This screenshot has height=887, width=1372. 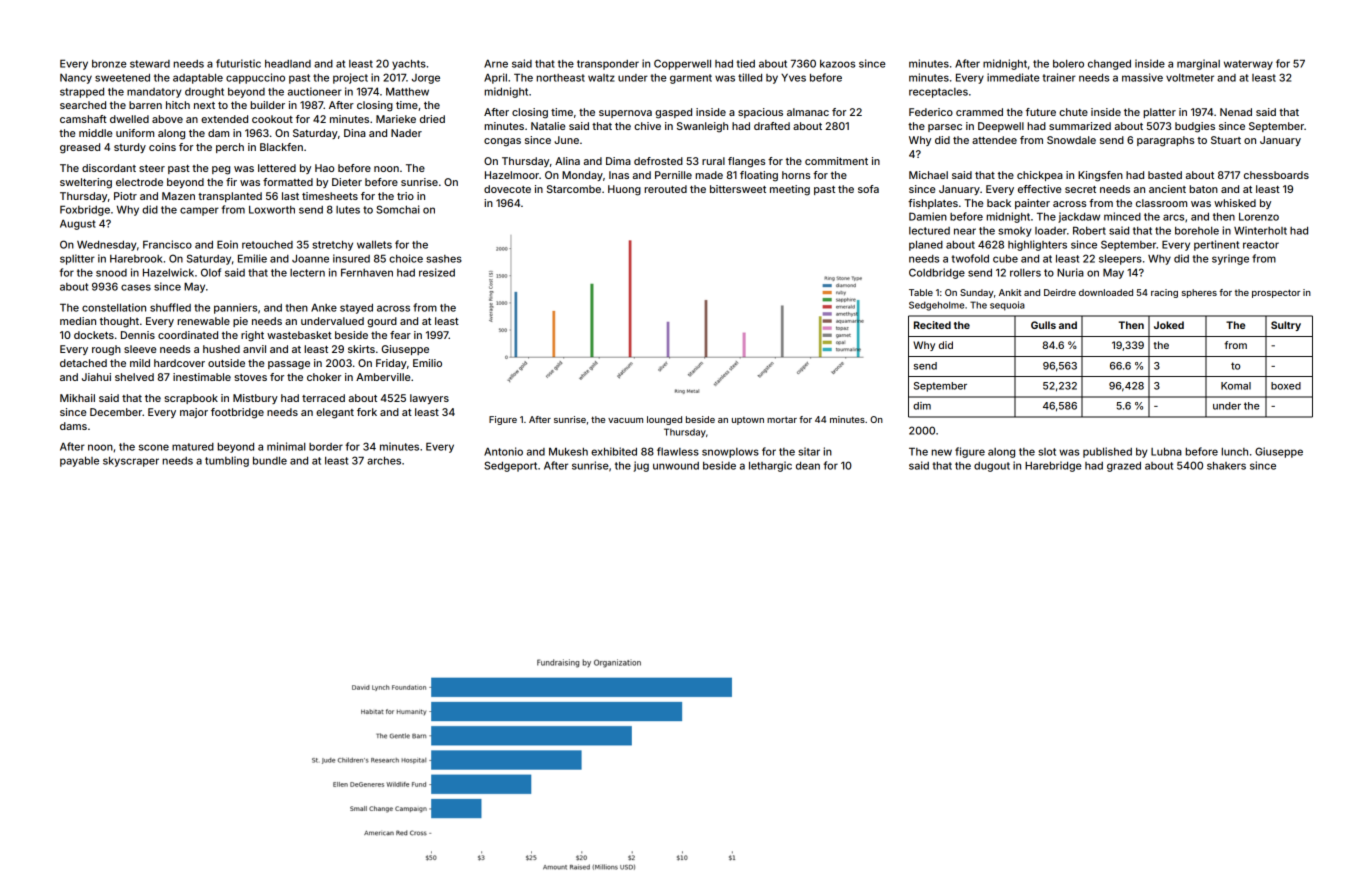 What do you see at coordinates (1068, 64) in the screenshot?
I see `bolero` at bounding box center [1068, 64].
